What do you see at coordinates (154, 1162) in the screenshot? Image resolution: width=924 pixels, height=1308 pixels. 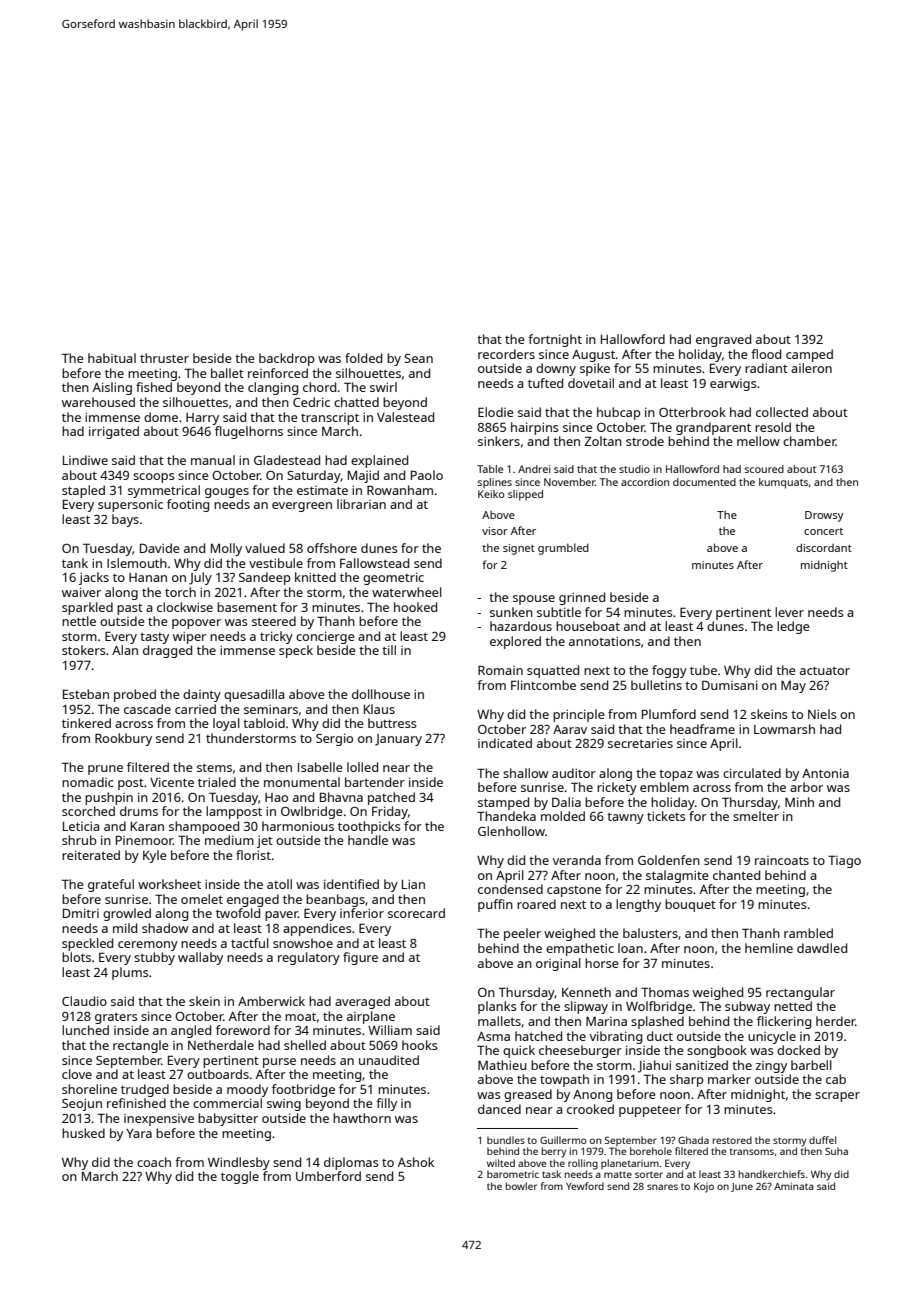 I see `coach` at bounding box center [154, 1162].
